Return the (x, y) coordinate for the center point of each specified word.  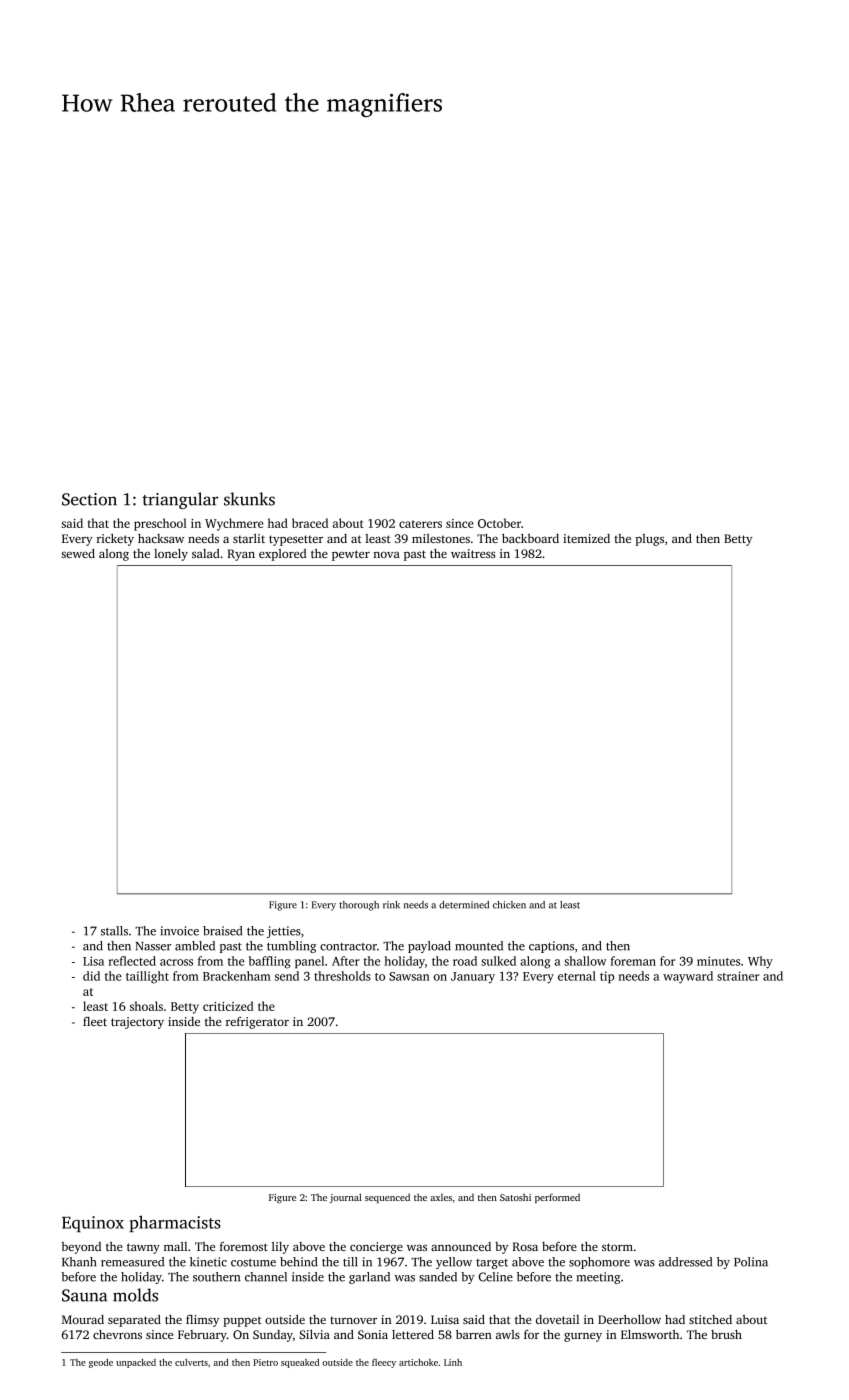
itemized (586, 538)
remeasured (132, 1262)
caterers (420, 524)
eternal (577, 976)
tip (607, 977)
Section (89, 499)
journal (345, 1198)
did (91, 976)
